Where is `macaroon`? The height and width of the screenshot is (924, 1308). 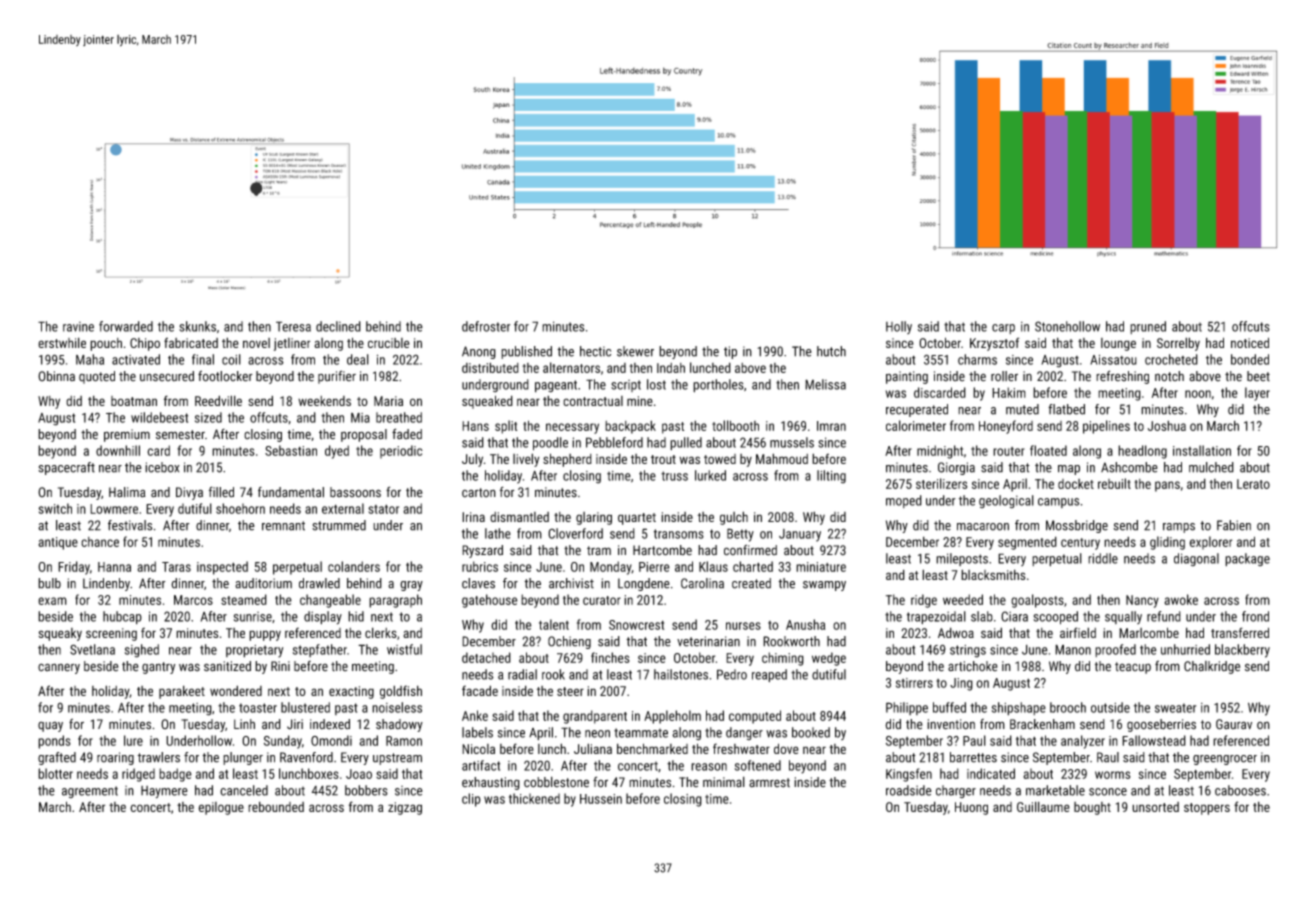 macaroon is located at coordinates (983, 527).
